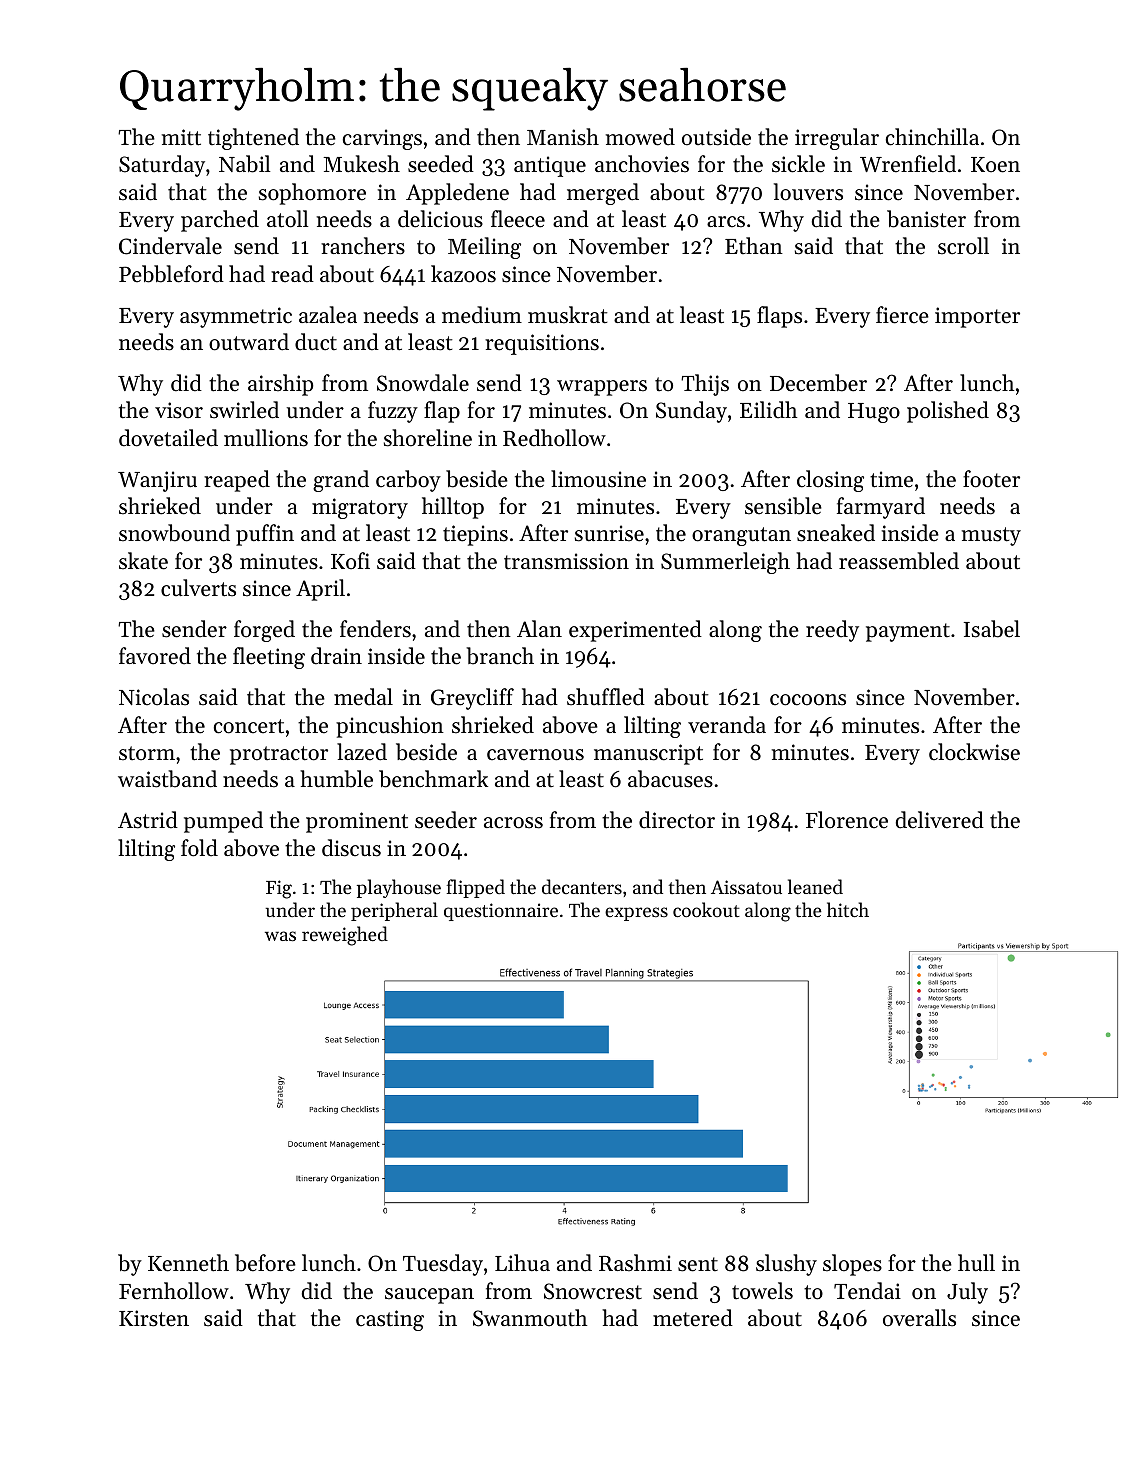  Describe the element at coordinates (848, 909) in the image. I see `hitch` at that location.
